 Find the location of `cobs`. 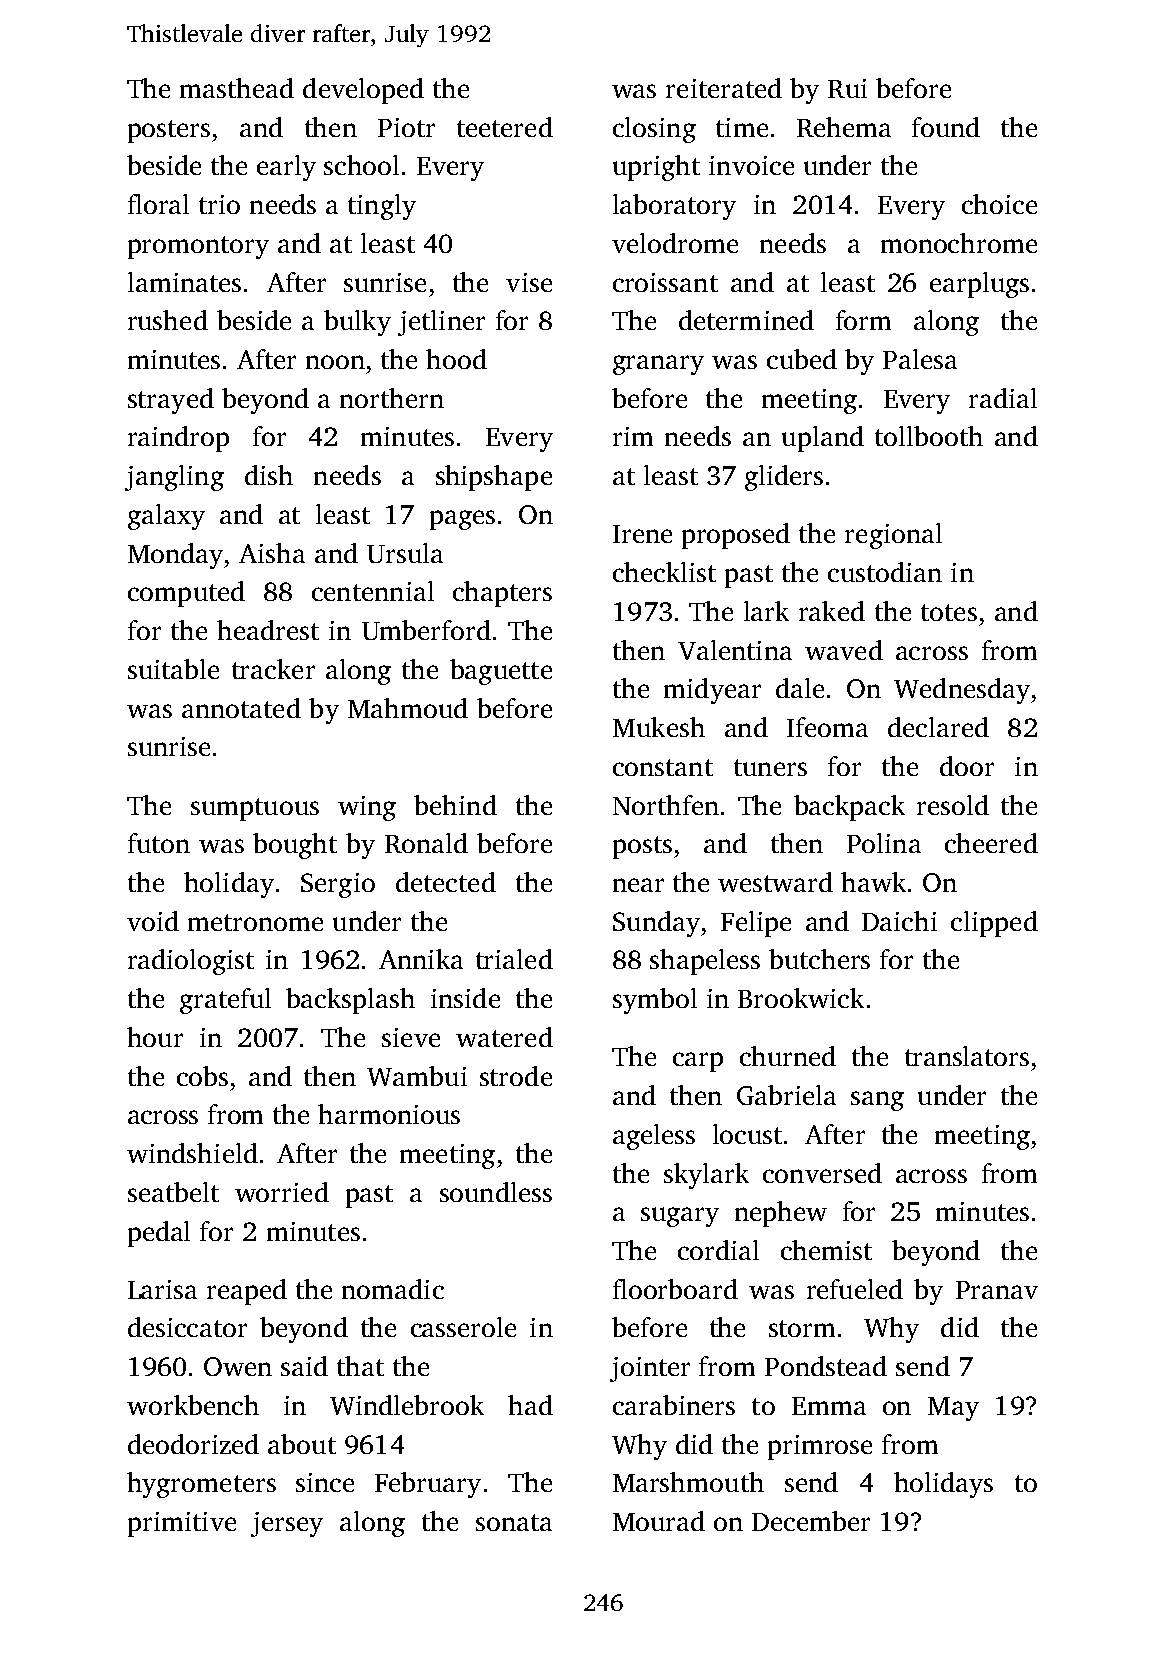

cobs is located at coordinates (202, 1076).
